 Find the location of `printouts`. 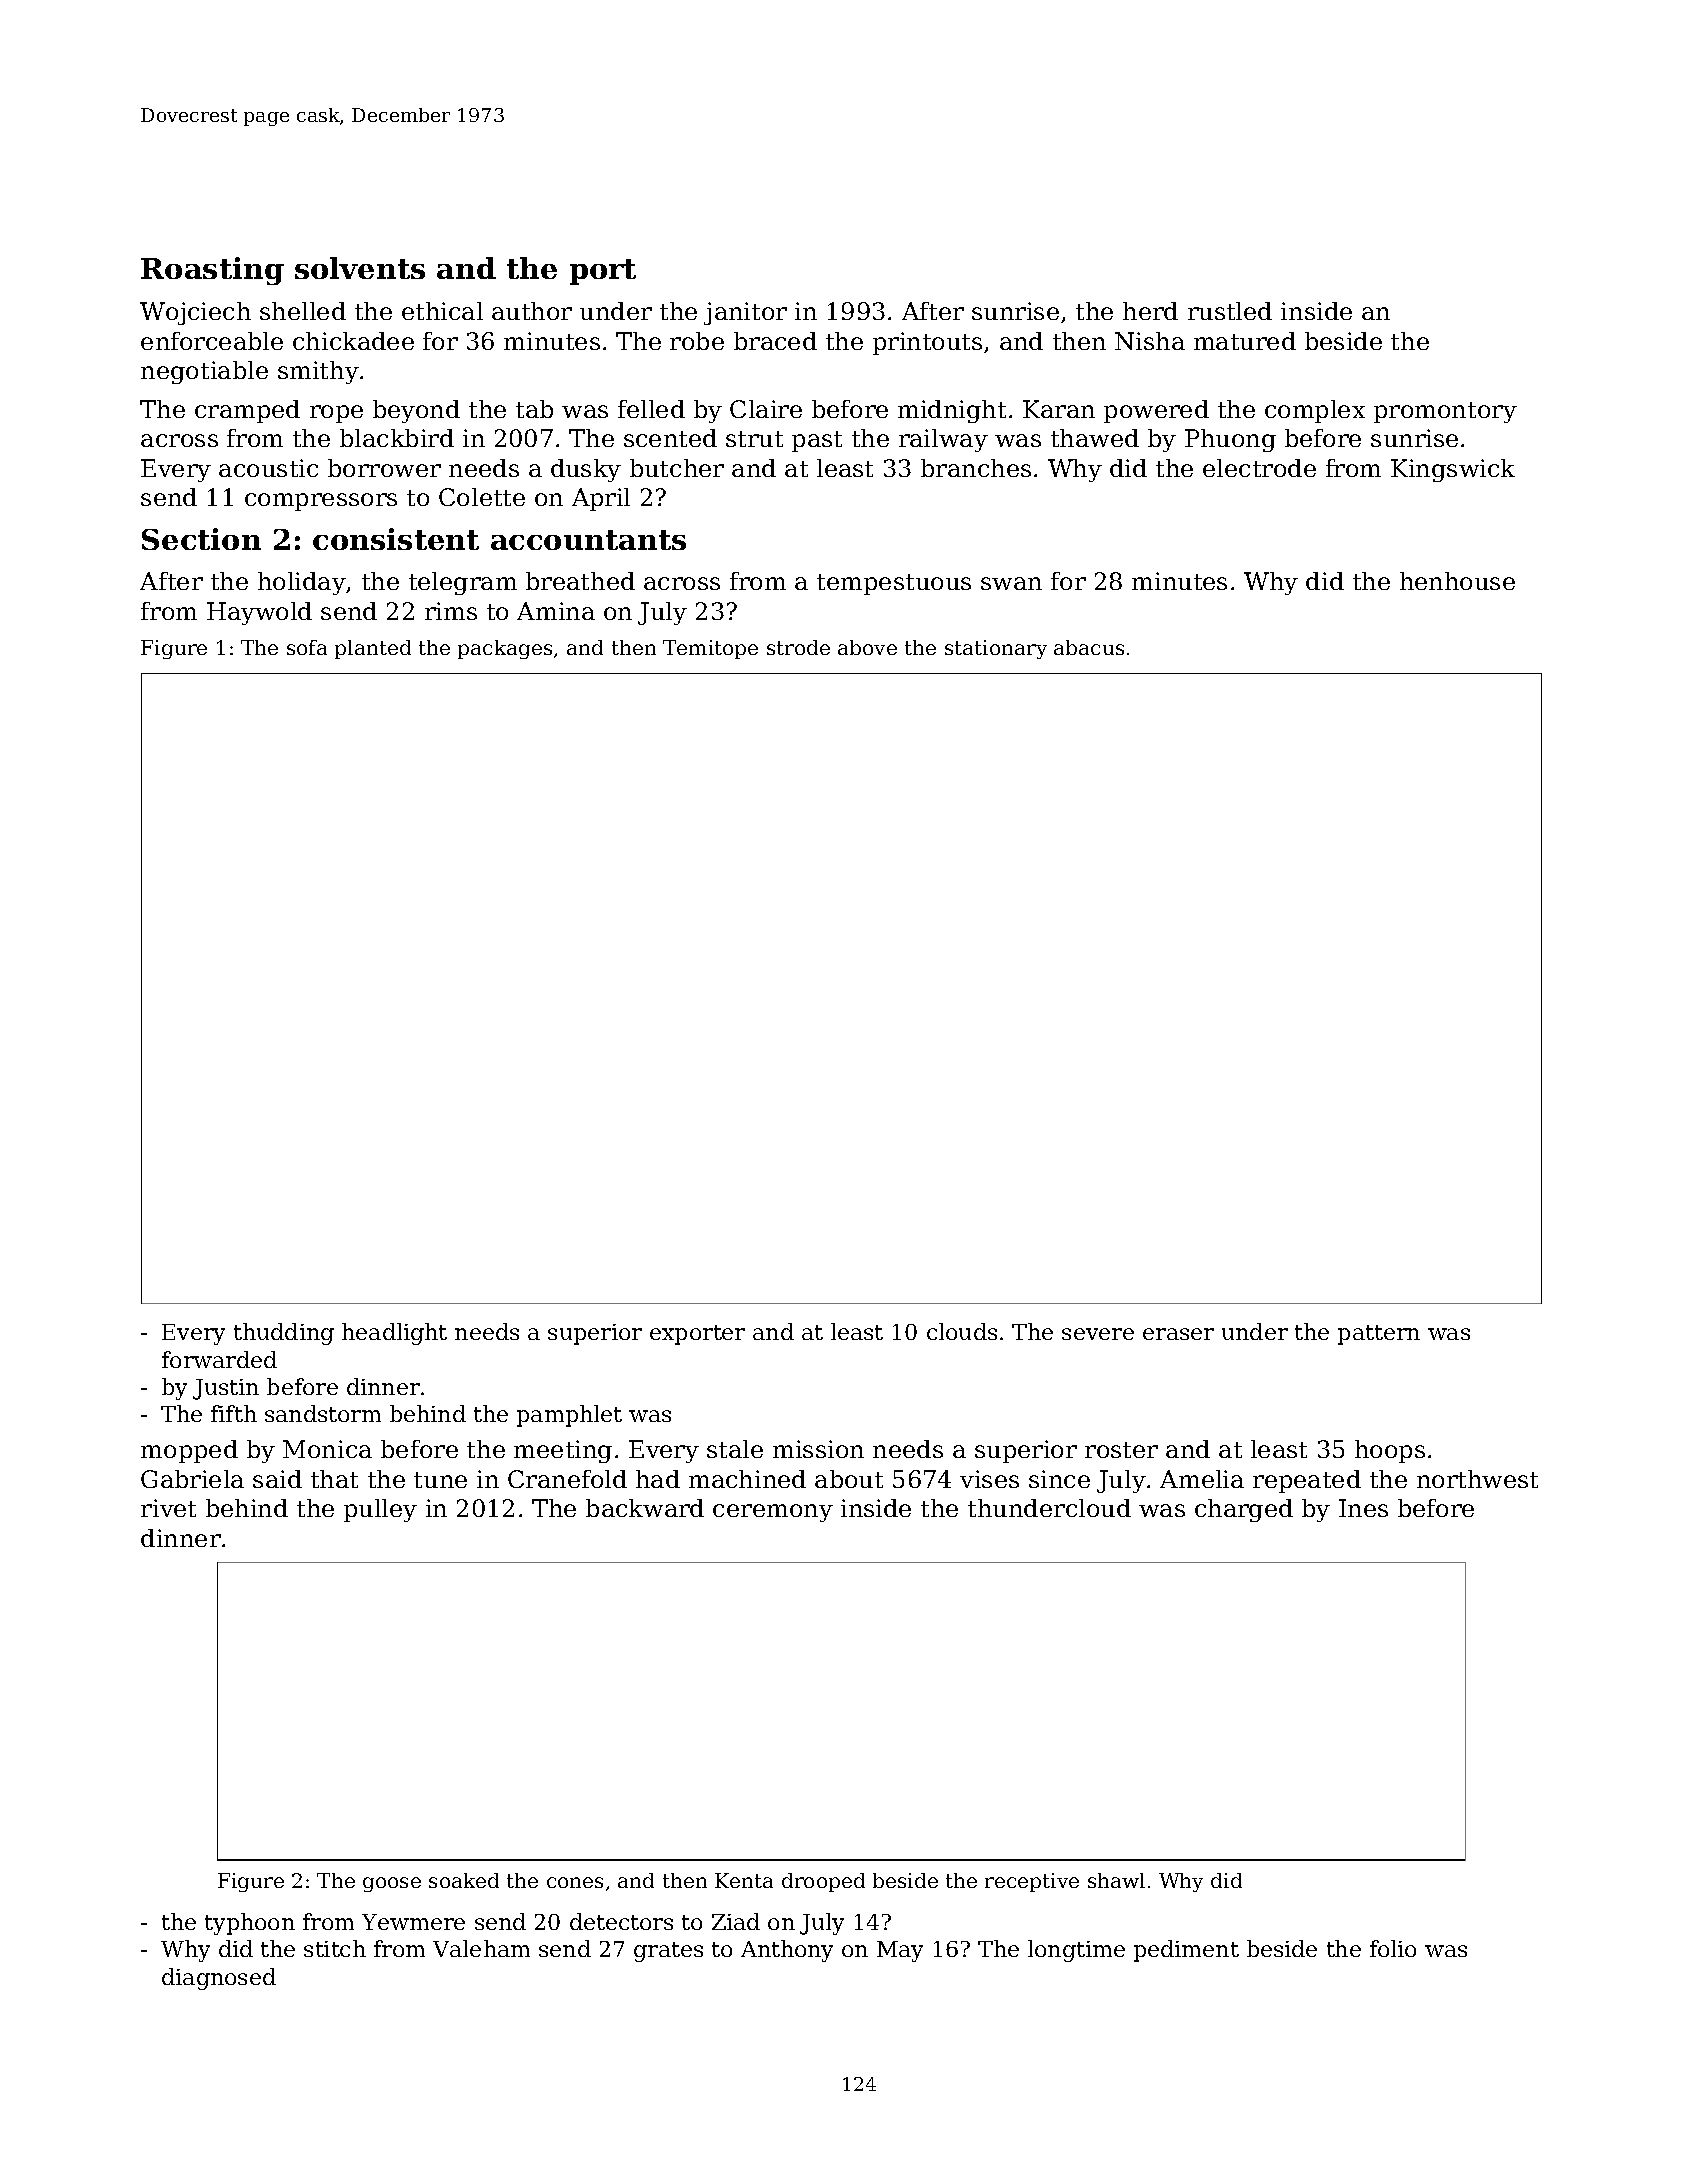

printouts is located at coordinates (927, 343).
